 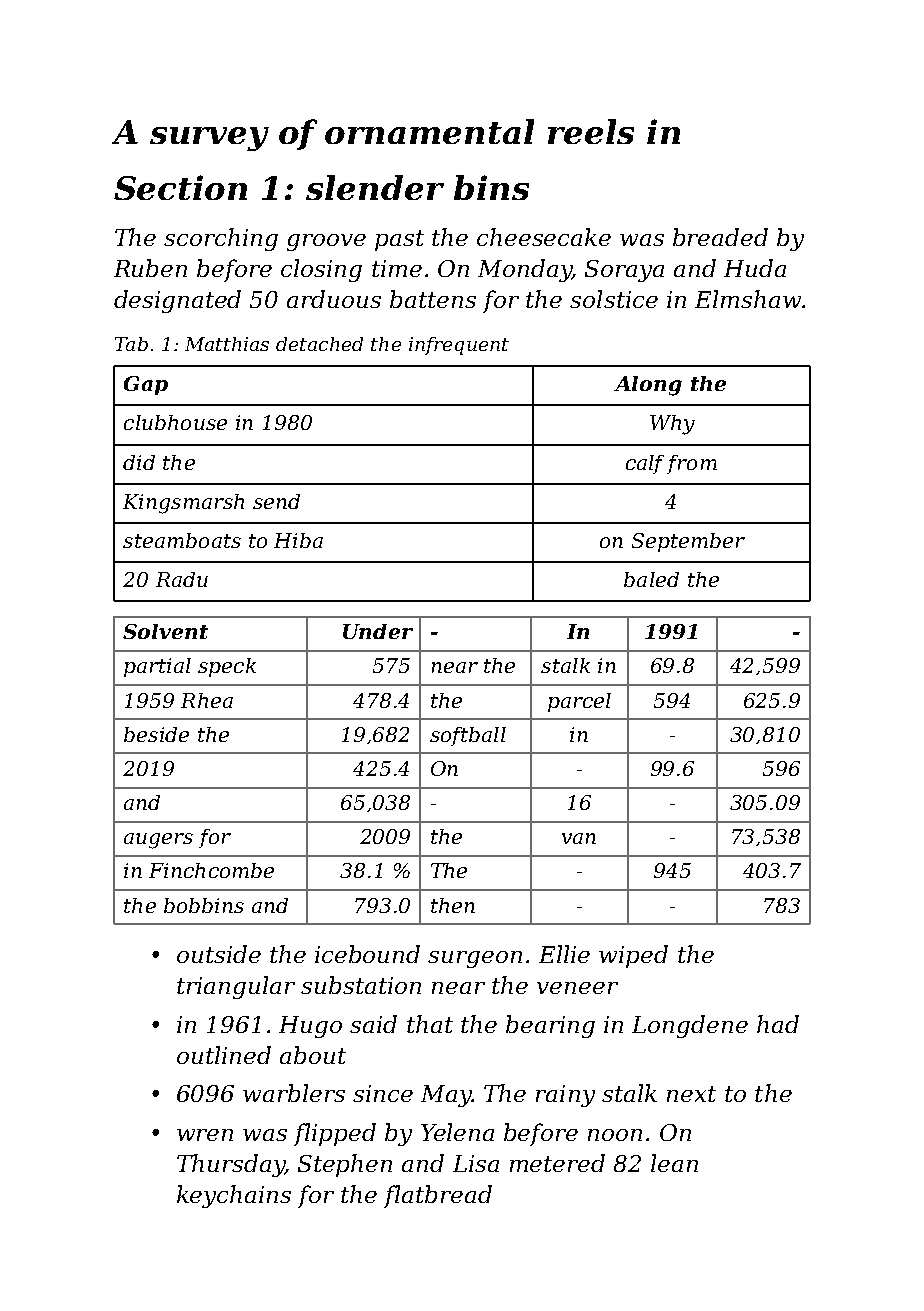 What do you see at coordinates (459, 346) in the screenshot?
I see `infrequent` at bounding box center [459, 346].
